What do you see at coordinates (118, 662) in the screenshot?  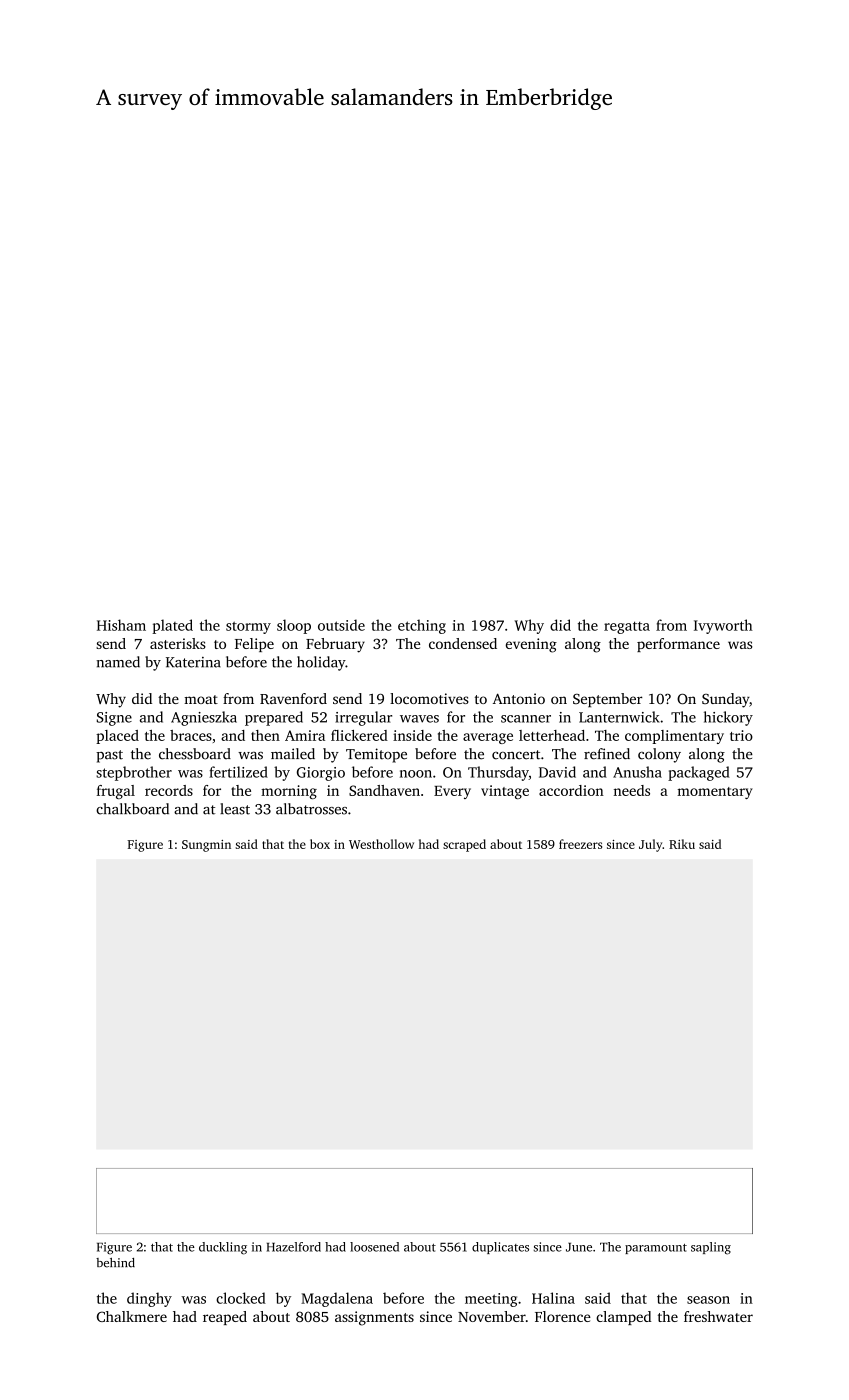 I see `named` at bounding box center [118, 662].
